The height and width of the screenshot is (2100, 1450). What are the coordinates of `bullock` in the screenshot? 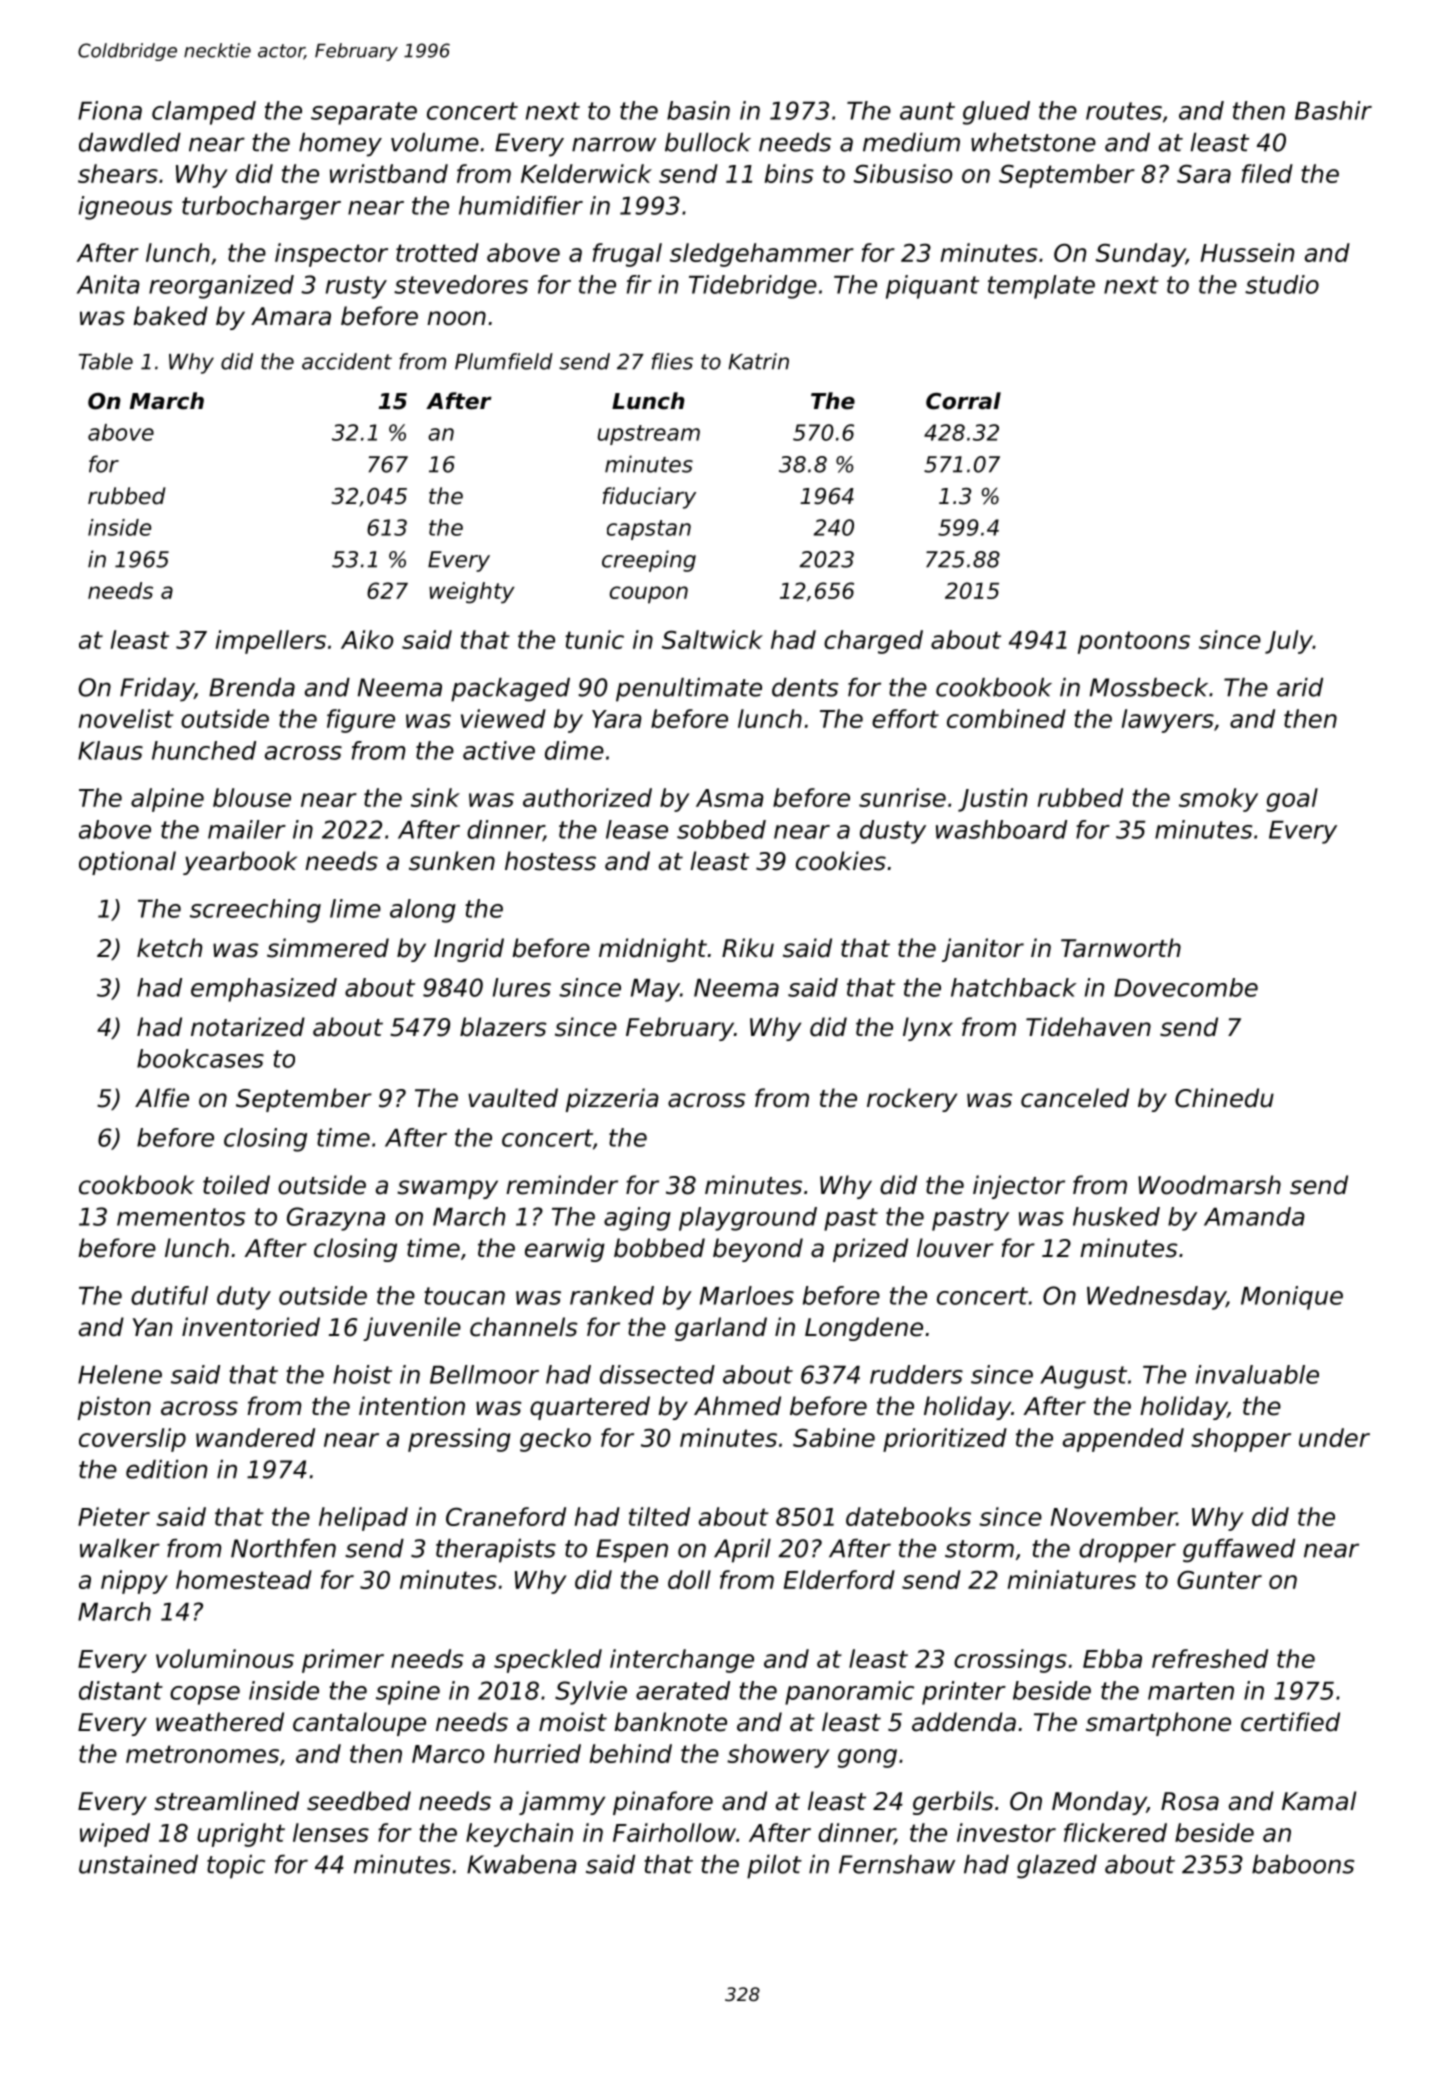 It's located at (708, 142).
